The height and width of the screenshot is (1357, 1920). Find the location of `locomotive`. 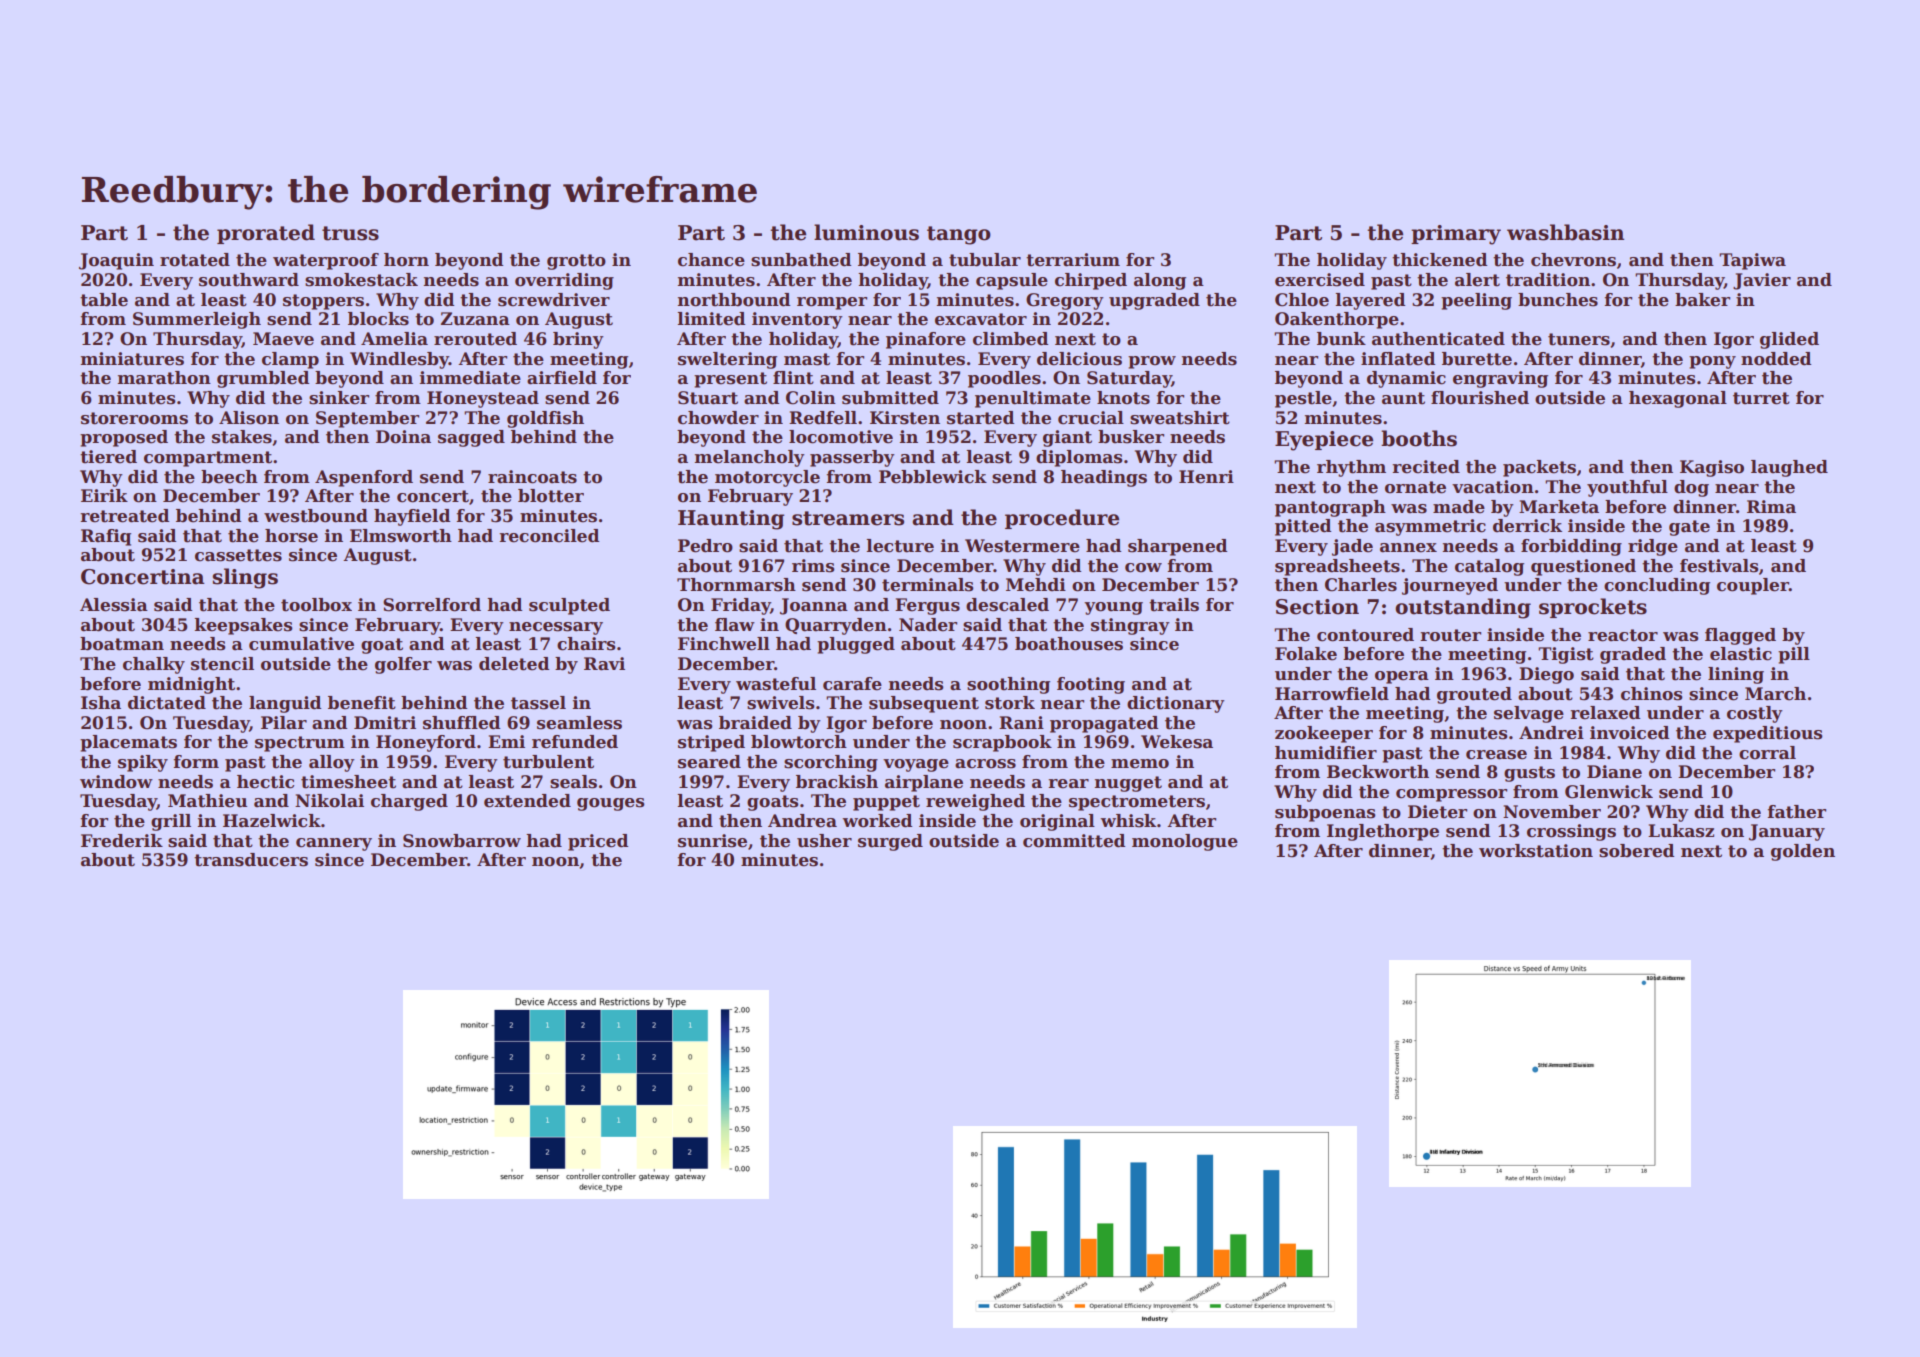

locomotive is located at coordinates (841, 437).
